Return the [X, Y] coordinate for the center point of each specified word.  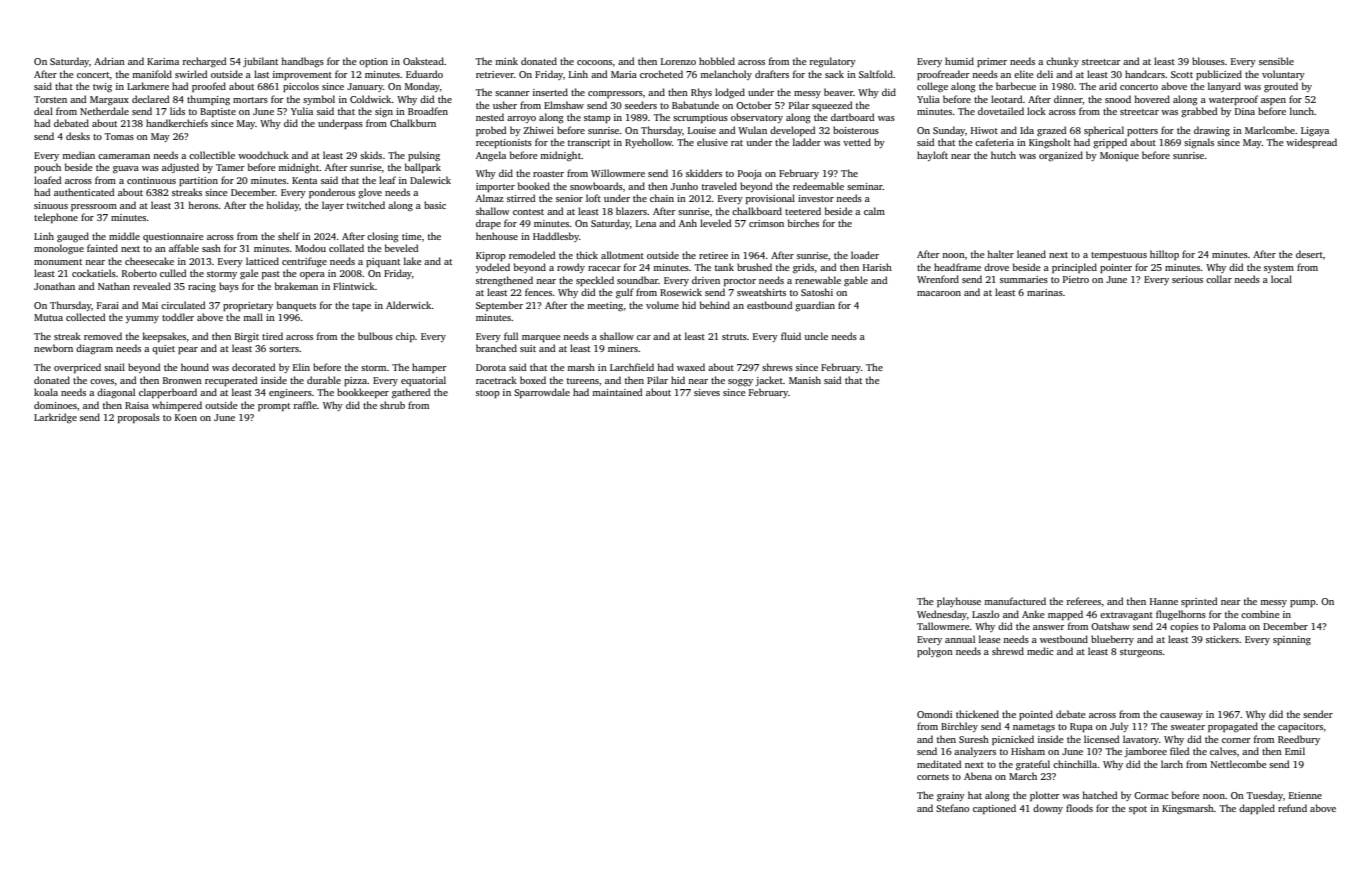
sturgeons [1141, 653]
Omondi [934, 714]
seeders [641, 105]
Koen [186, 417]
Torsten [50, 99]
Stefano [952, 808]
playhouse [959, 602]
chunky [1062, 62]
